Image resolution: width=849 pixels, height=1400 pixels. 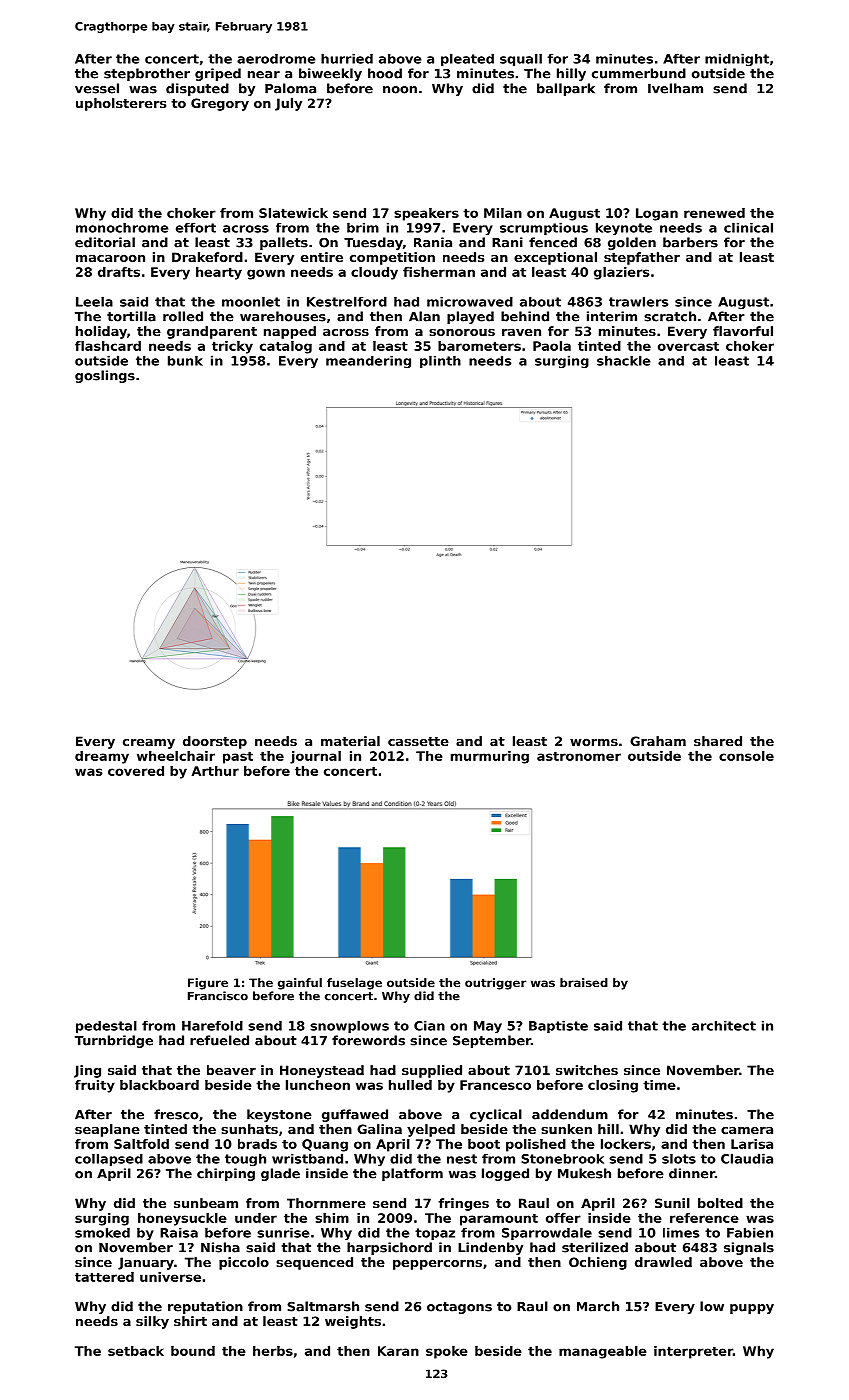 What do you see at coordinates (752, 1309) in the screenshot?
I see `puppy` at bounding box center [752, 1309].
